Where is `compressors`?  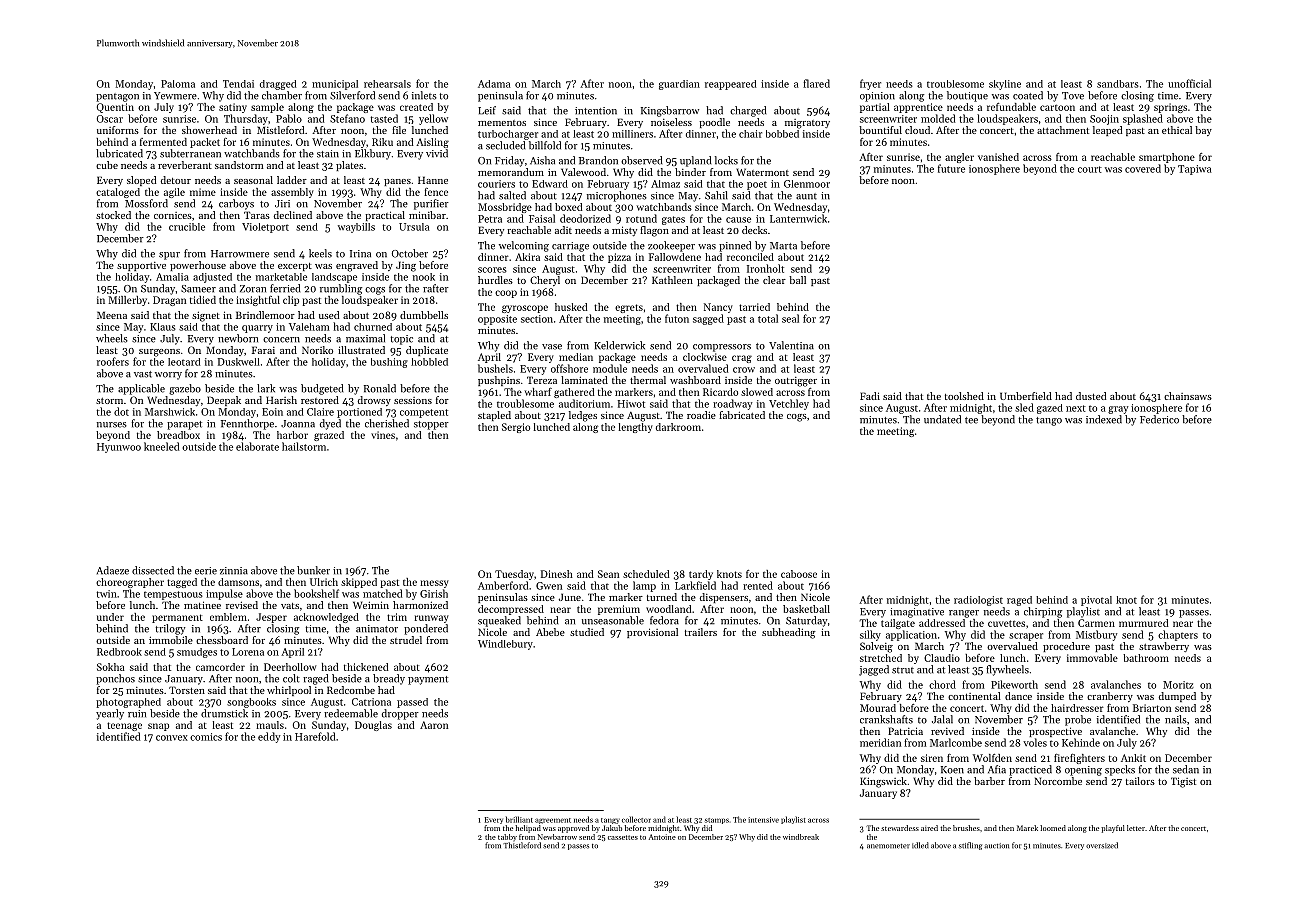
compressors is located at coordinates (722, 348).
